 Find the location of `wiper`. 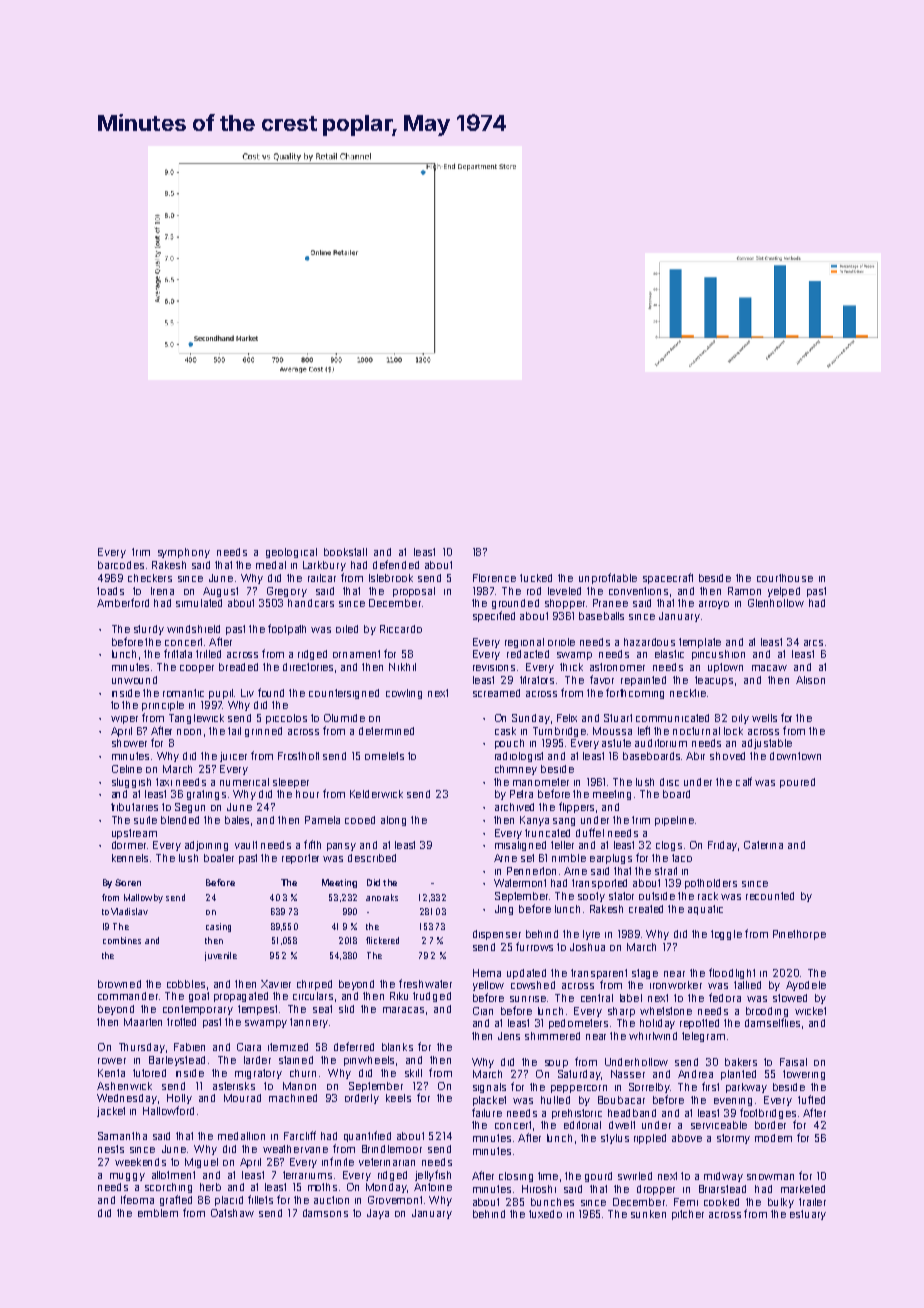

wiper is located at coordinates (124, 720).
